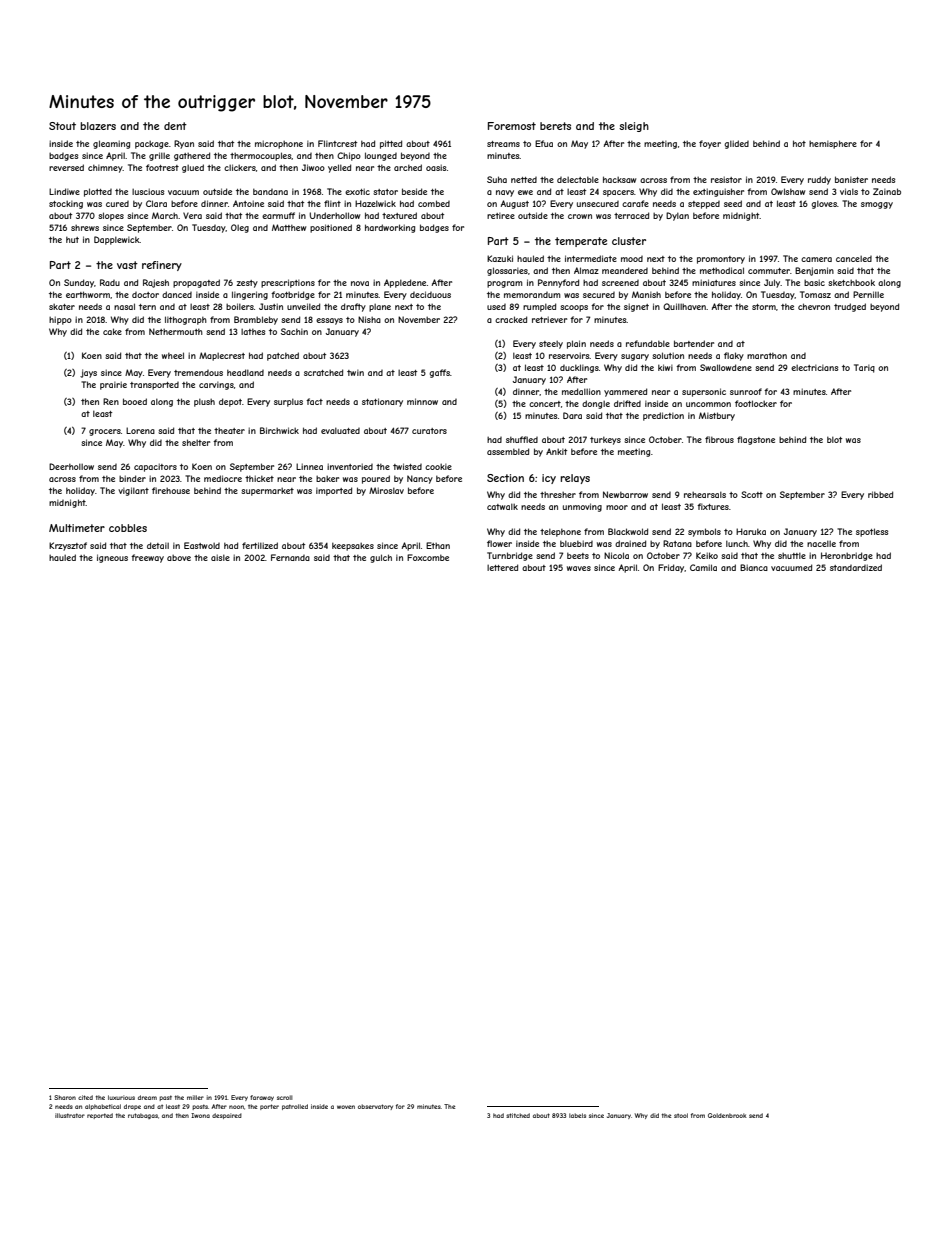 The height and width of the page is (1233, 952). I want to click on Tomasz, so click(815, 294).
